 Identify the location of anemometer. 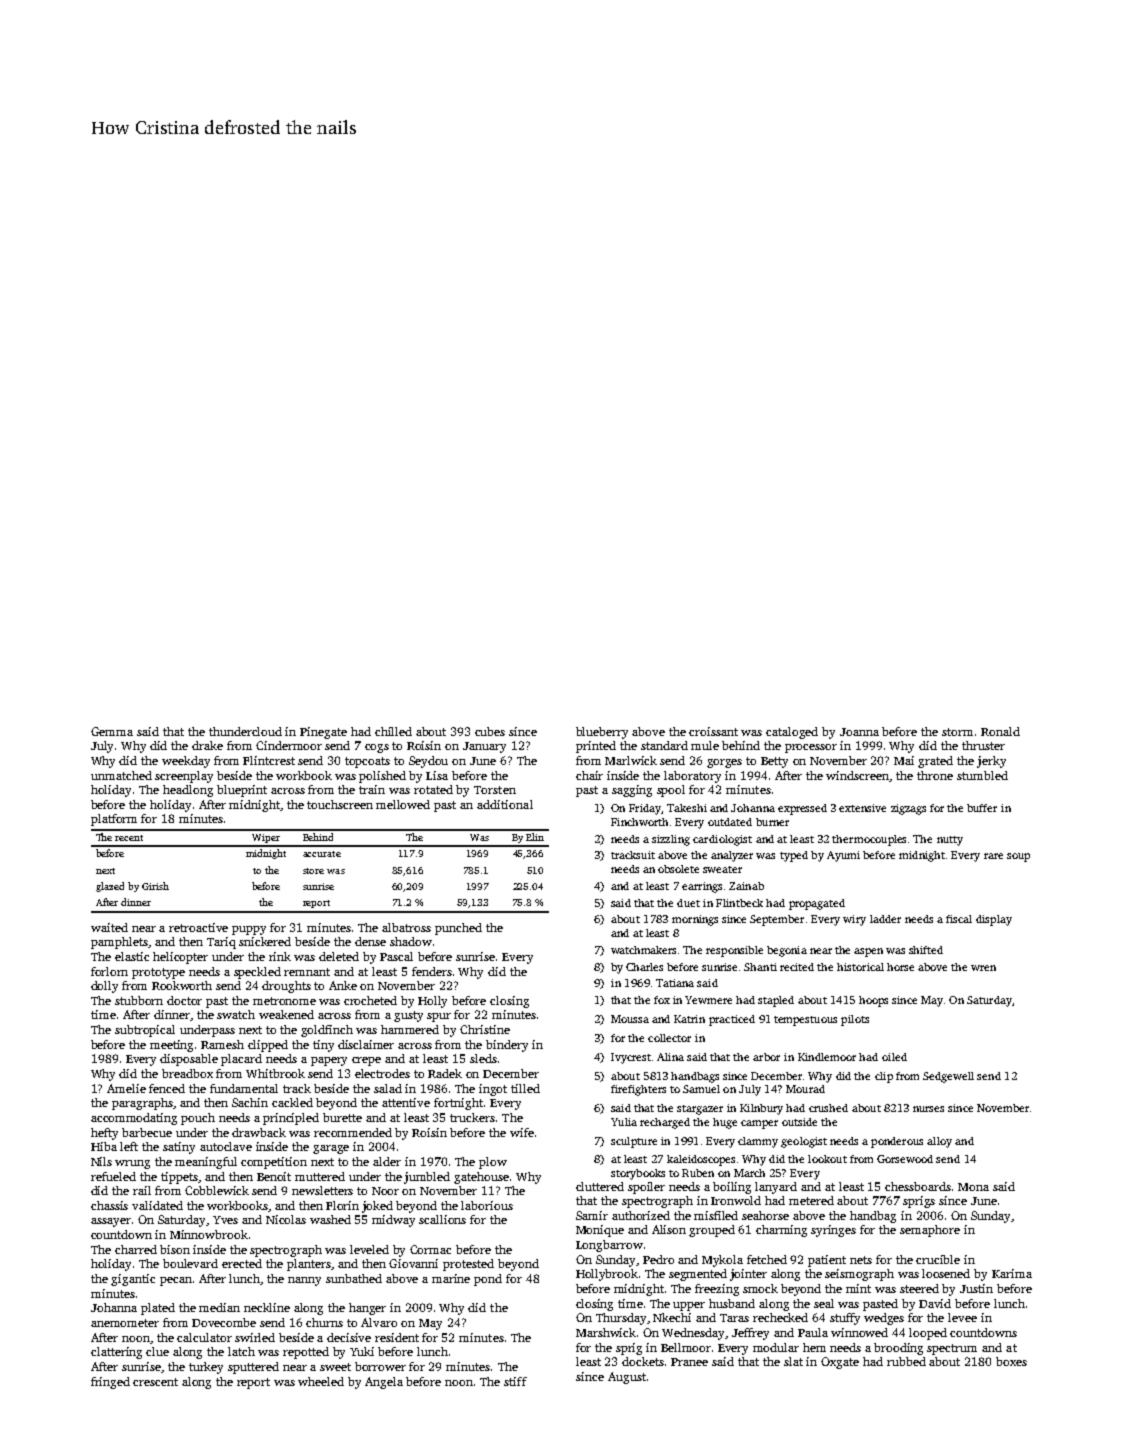
(125, 1323).
